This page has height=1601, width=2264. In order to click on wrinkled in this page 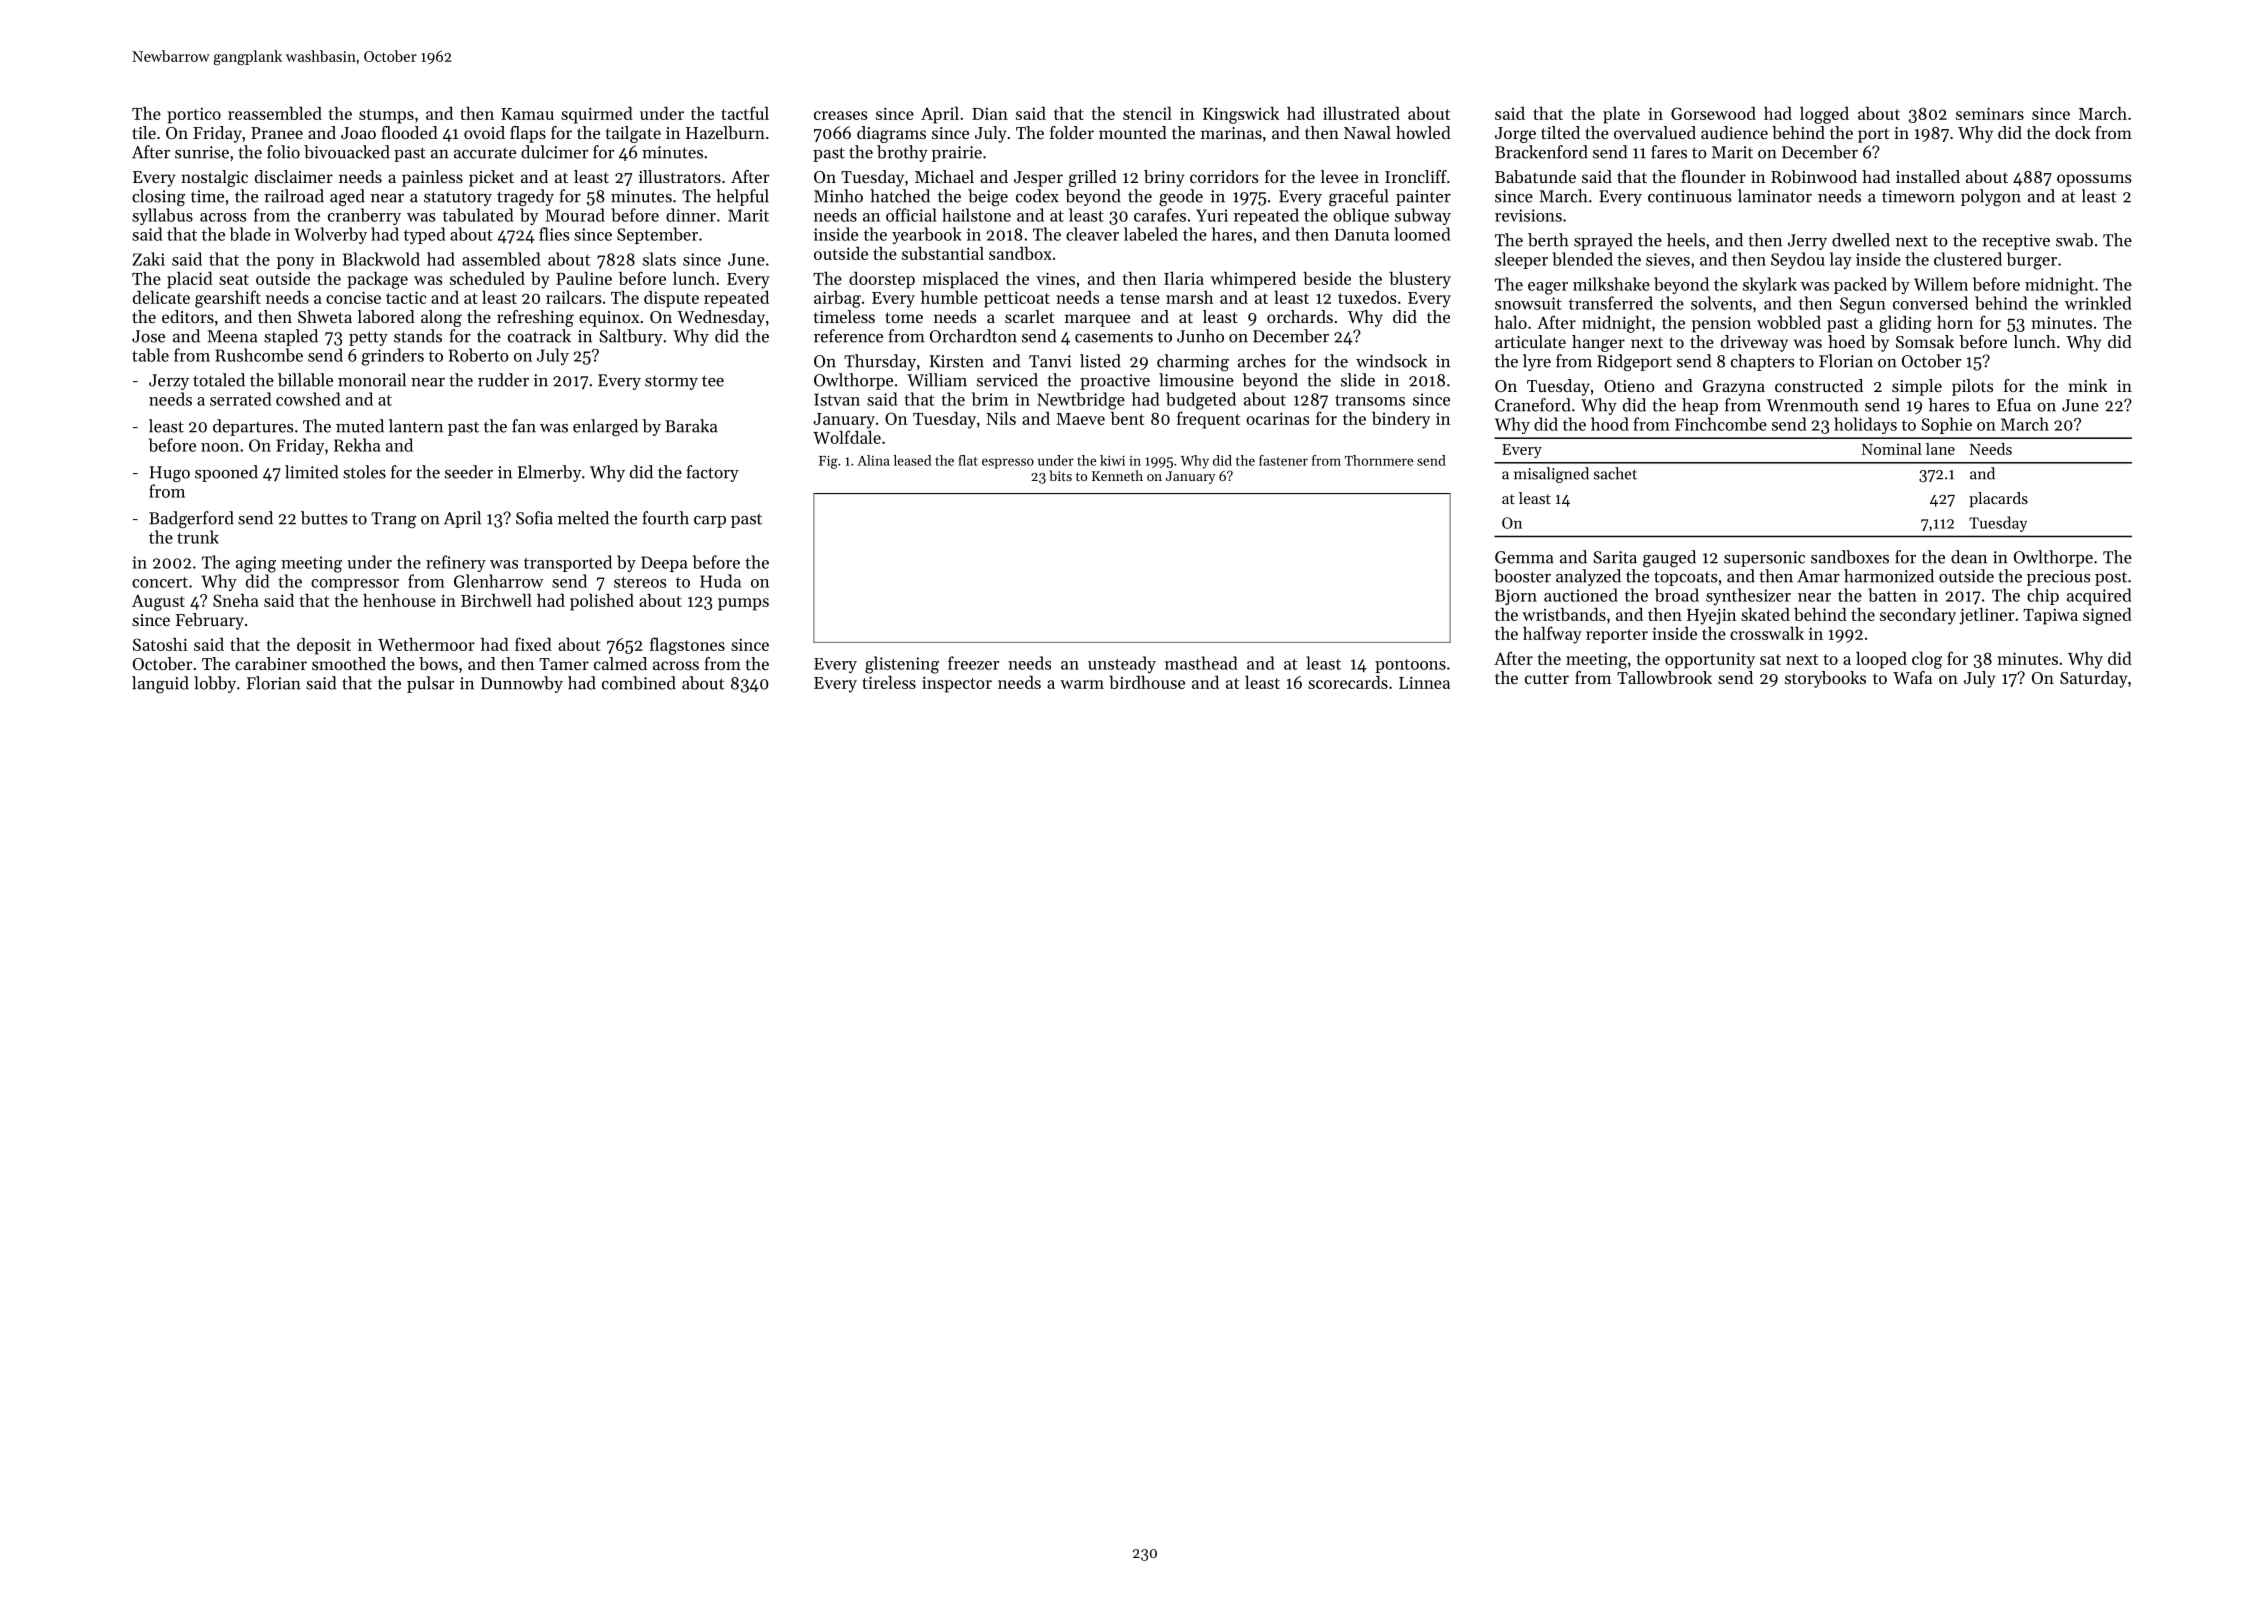, I will do `click(2098, 303)`.
